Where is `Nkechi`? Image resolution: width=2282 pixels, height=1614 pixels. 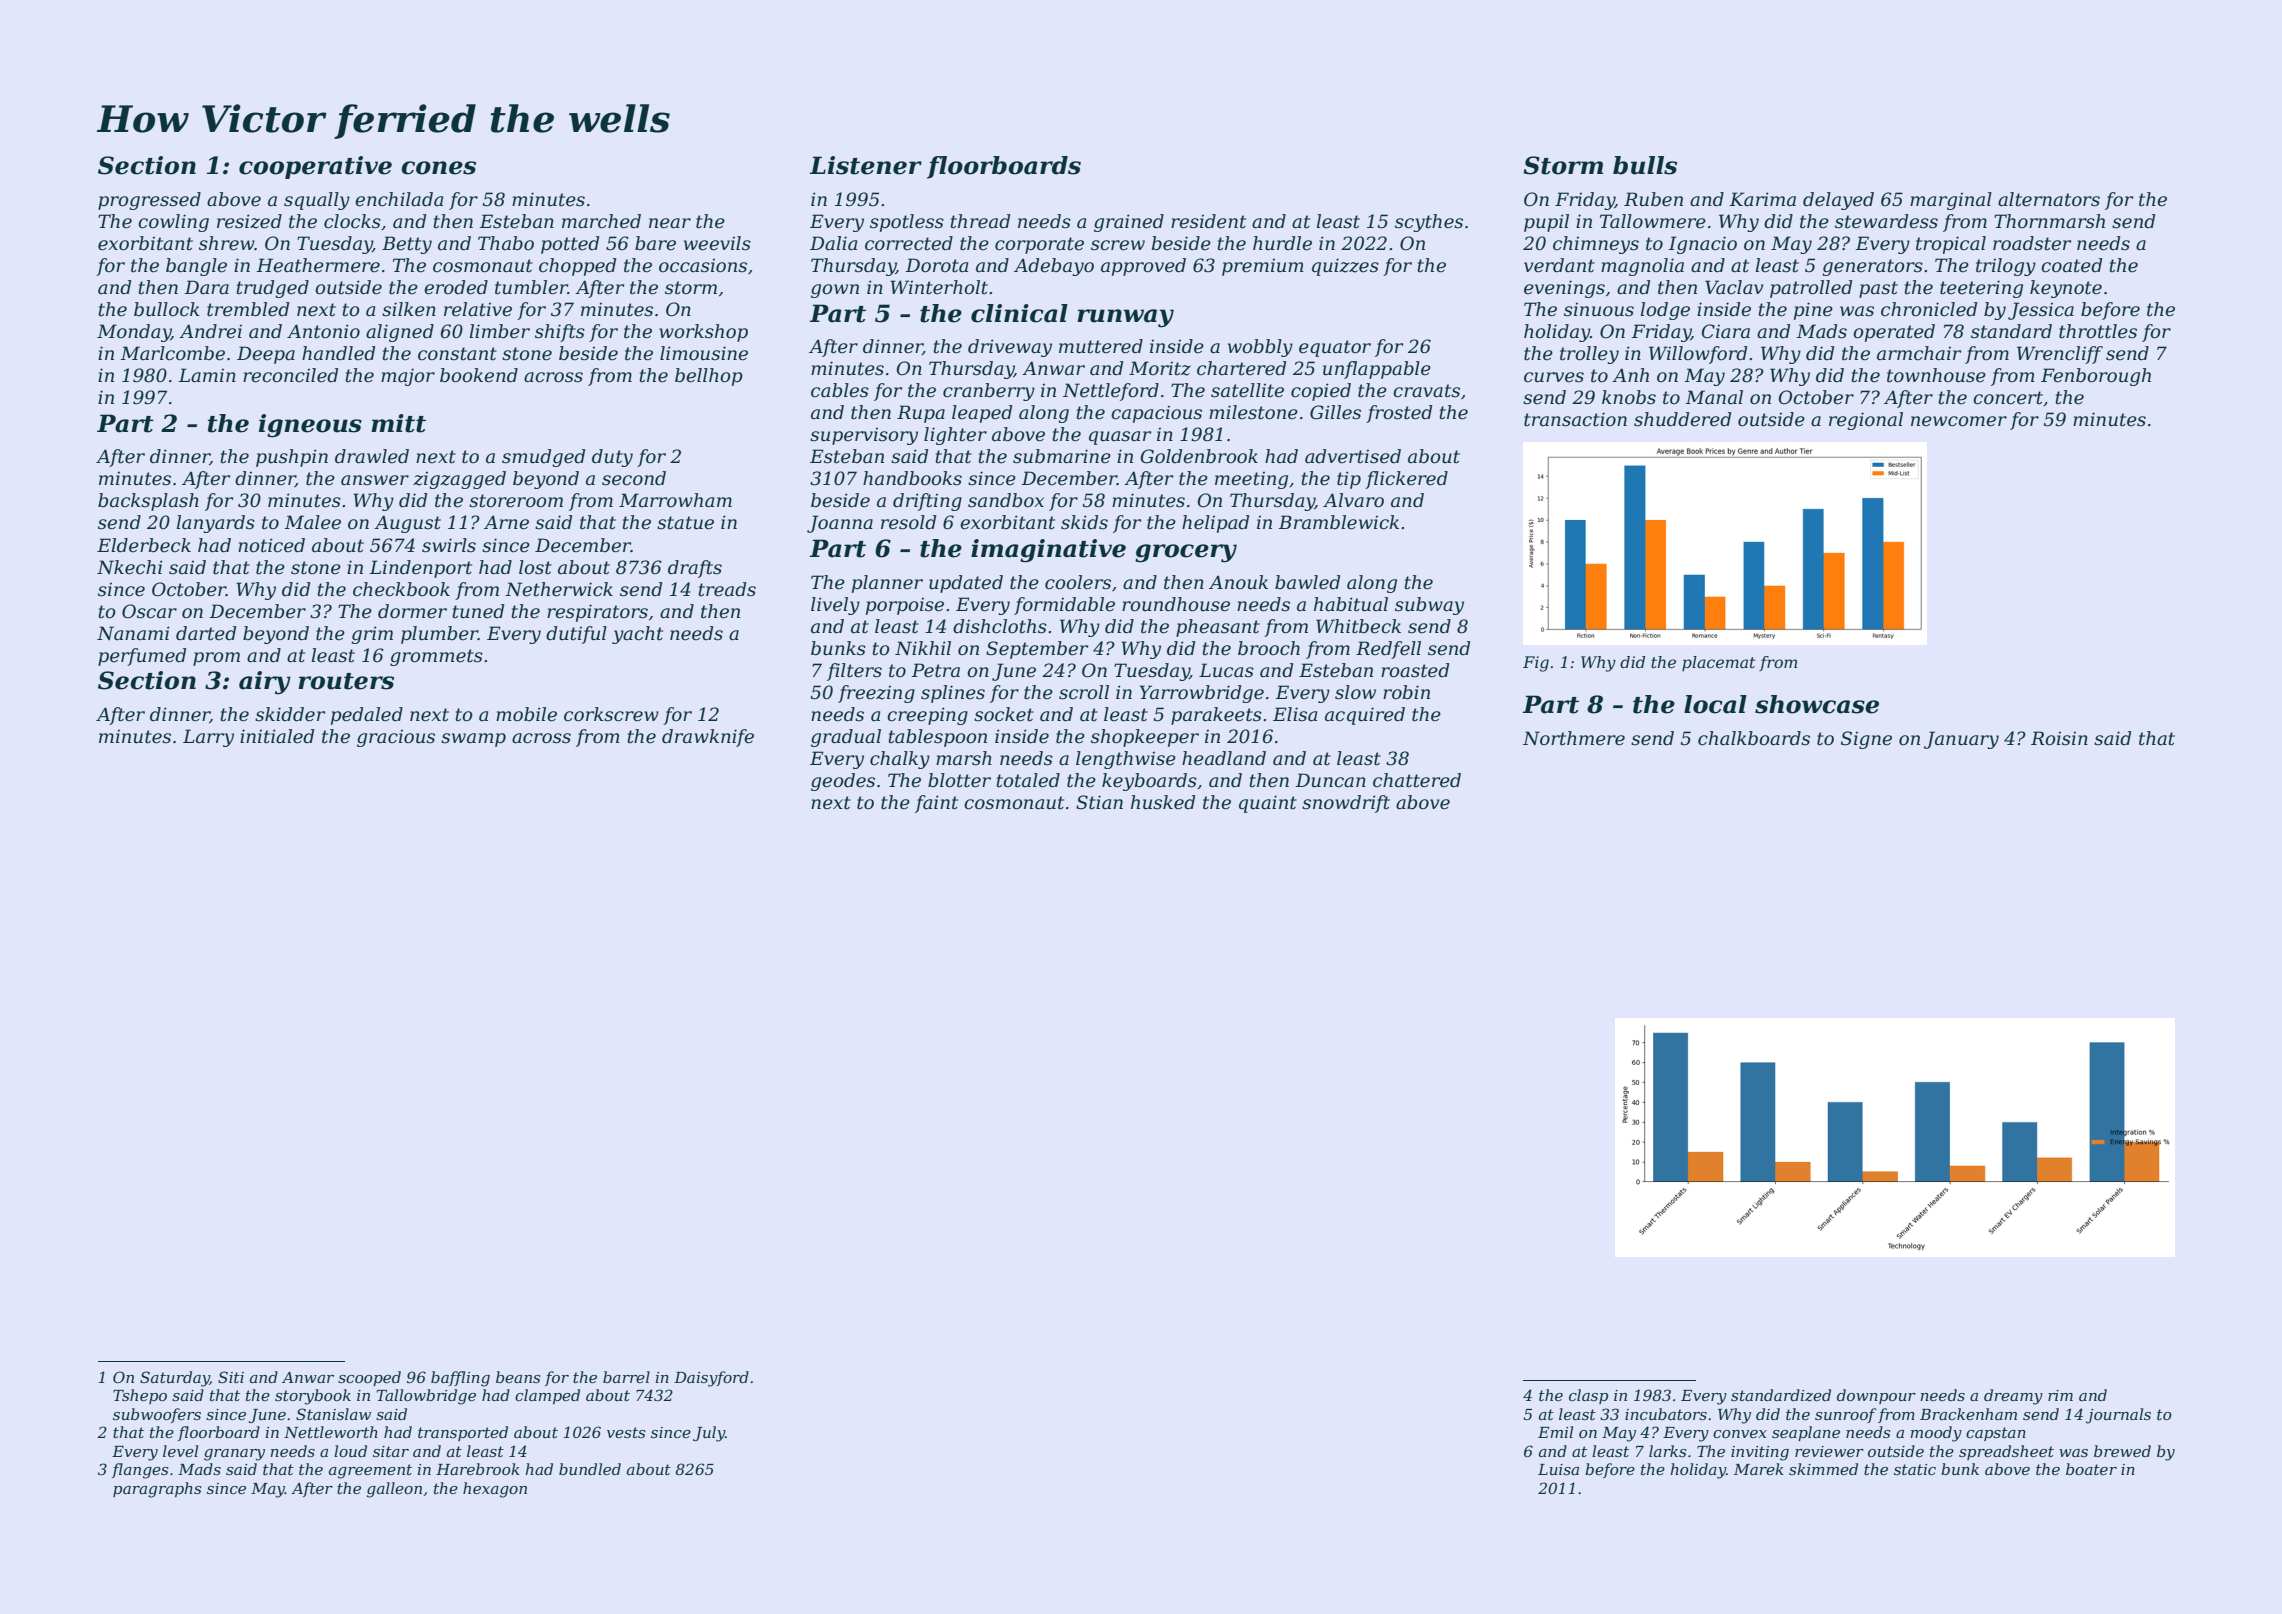
Nkechi is located at coordinates (130, 567).
